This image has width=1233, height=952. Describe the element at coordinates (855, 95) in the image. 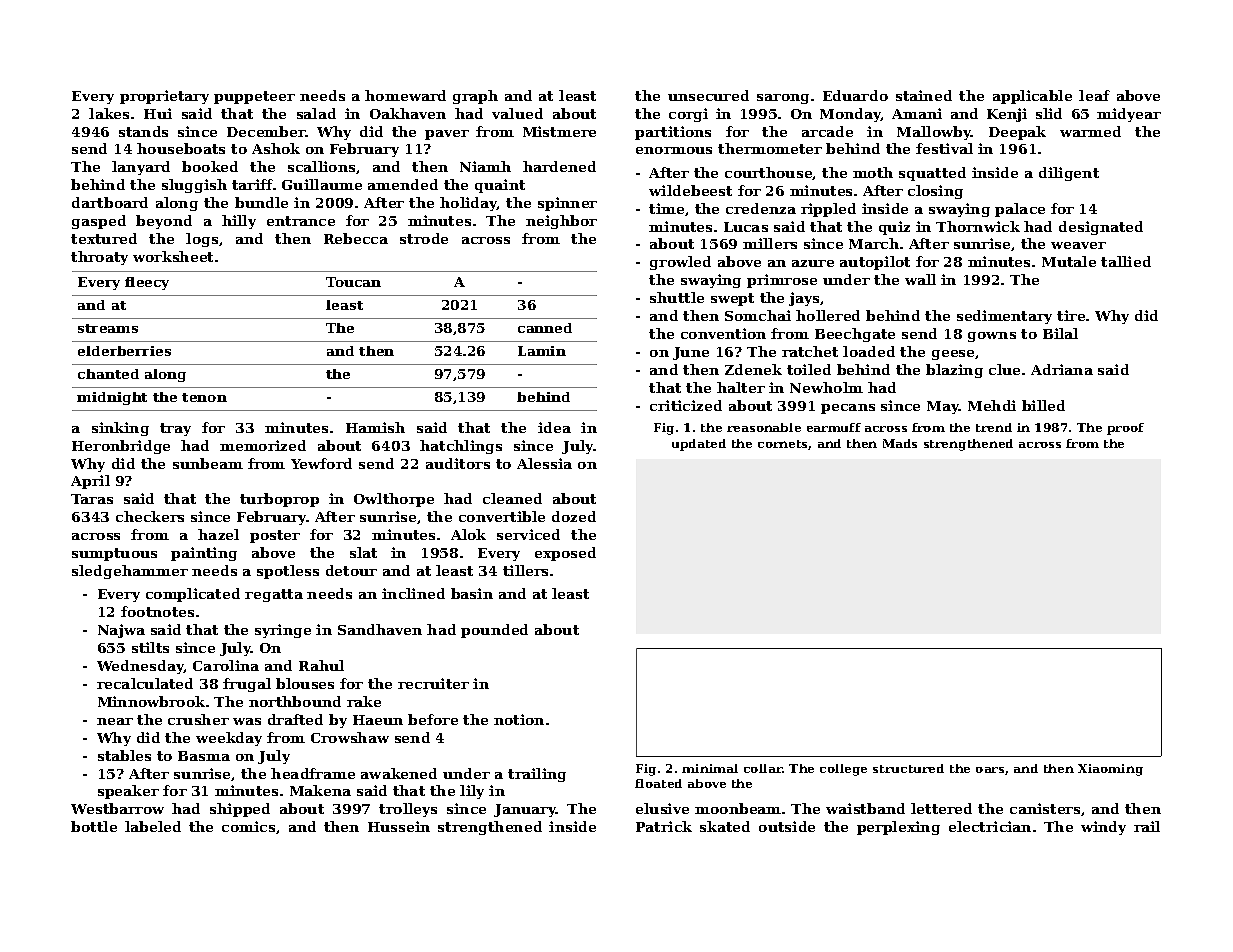

I see `Eduardo` at that location.
